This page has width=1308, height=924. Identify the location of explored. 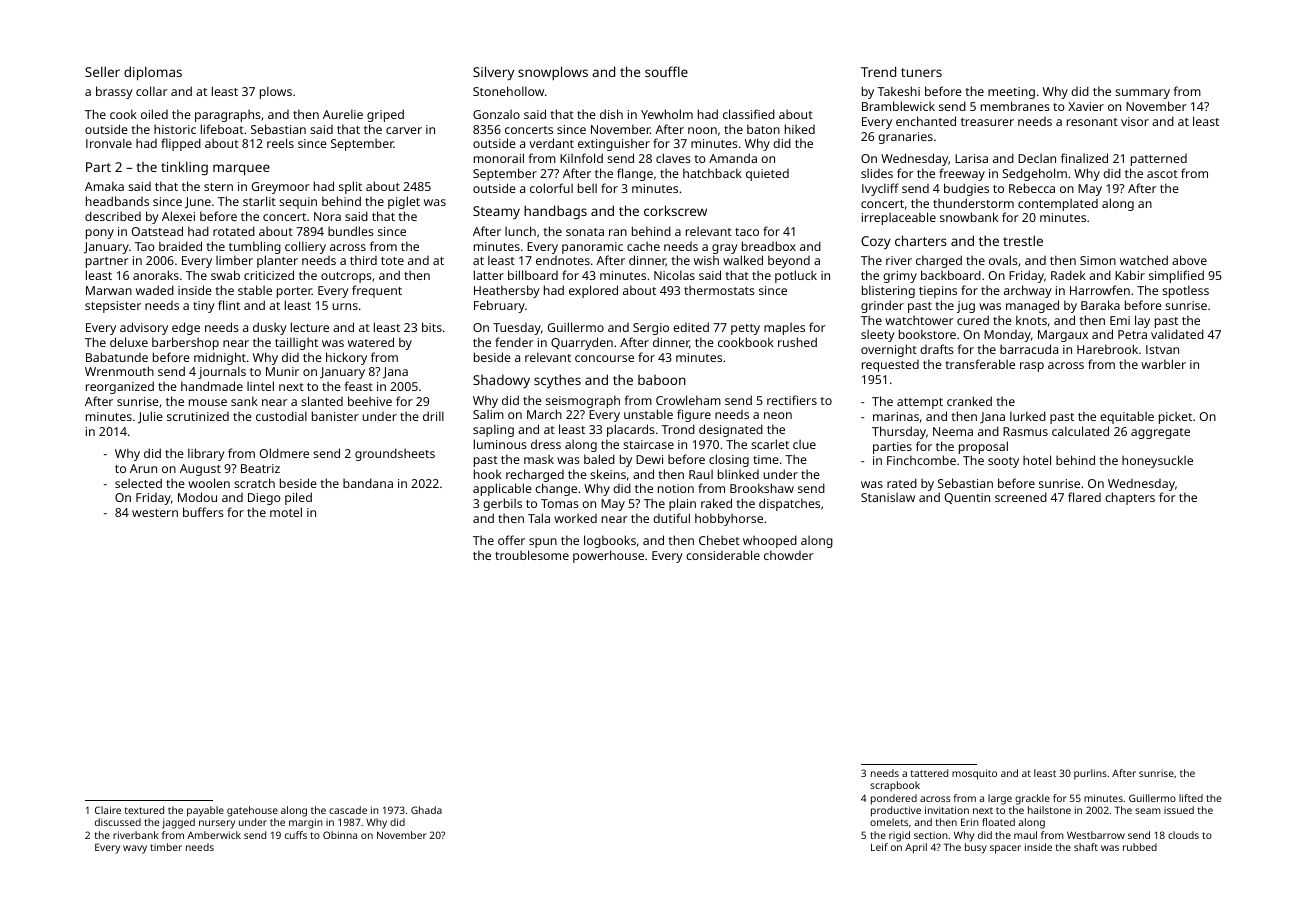
(593, 291).
